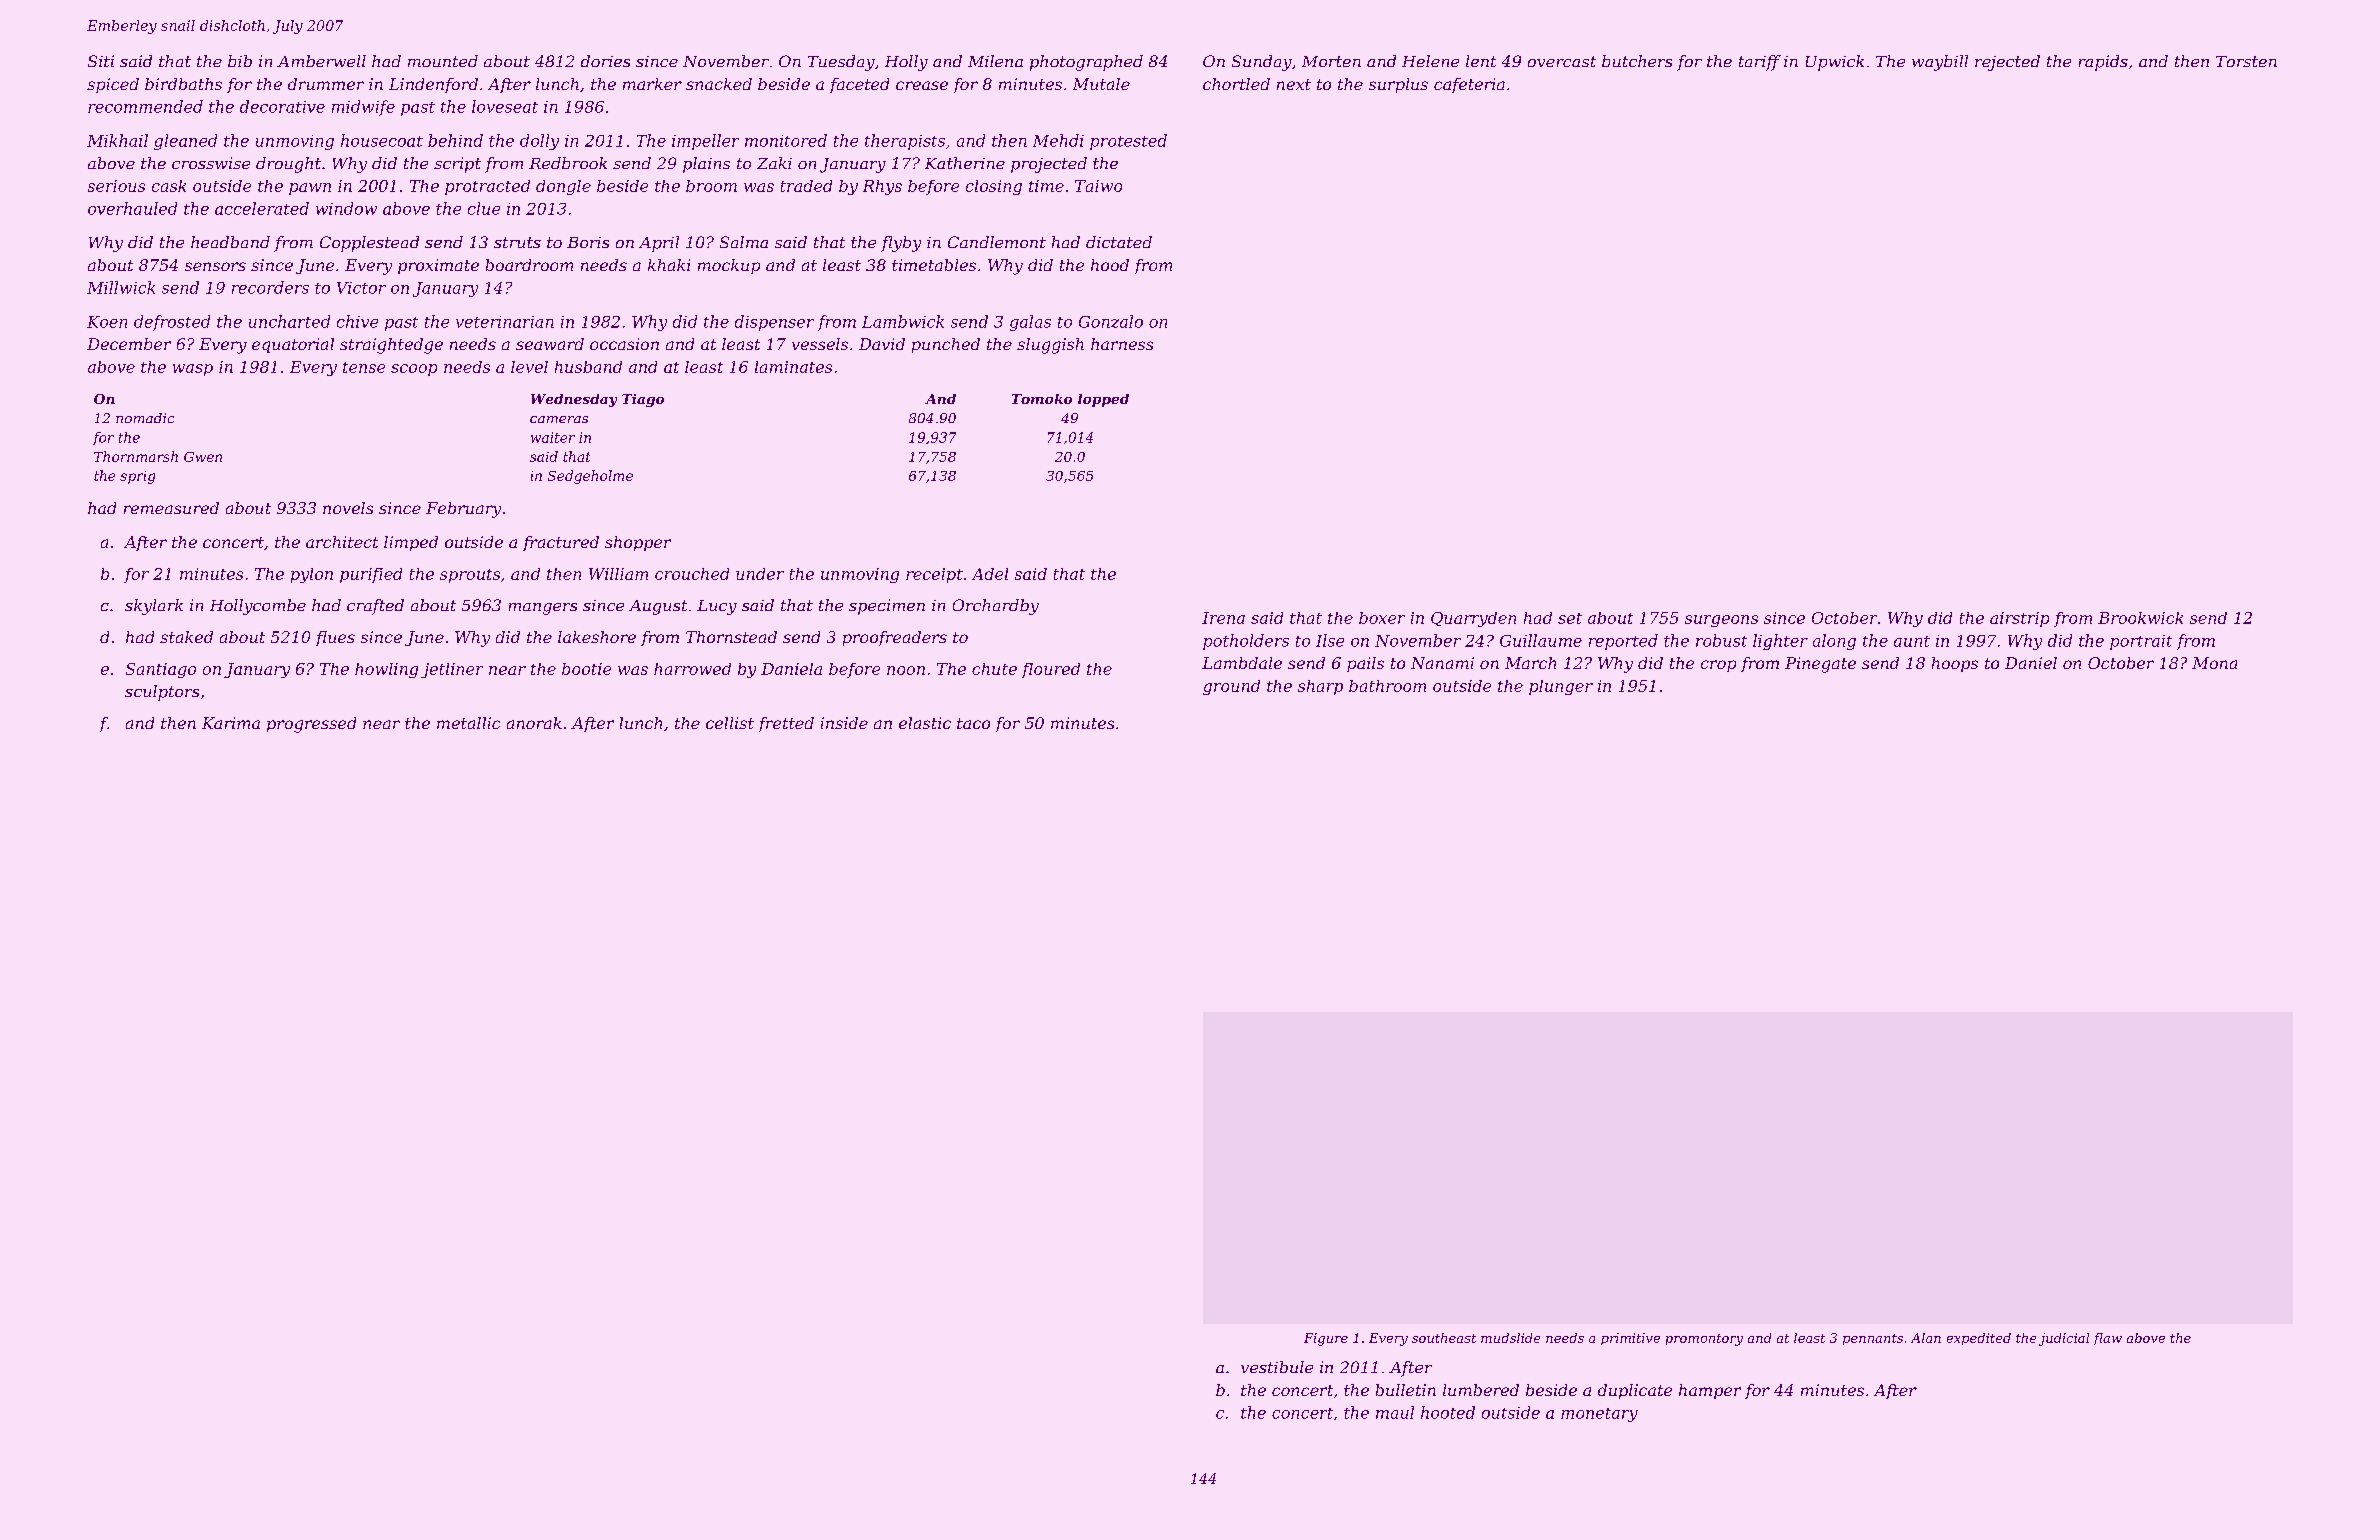  I want to click on Mona, so click(2214, 663).
